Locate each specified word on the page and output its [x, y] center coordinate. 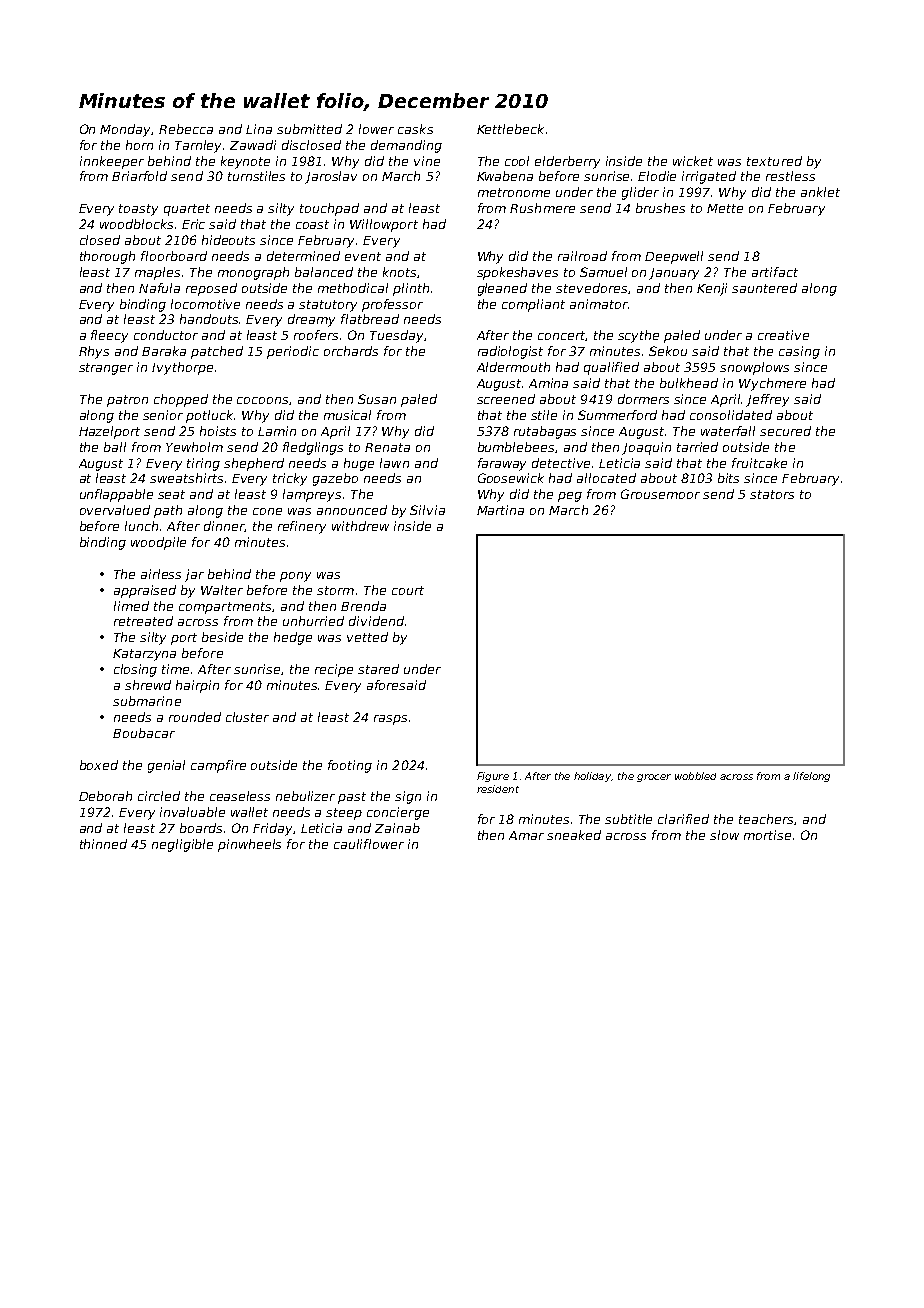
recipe [334, 670]
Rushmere [542, 208]
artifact [775, 272]
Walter [222, 590]
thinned [103, 844]
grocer [654, 778]
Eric [193, 224]
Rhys [94, 352]
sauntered [764, 288]
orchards [351, 351]
